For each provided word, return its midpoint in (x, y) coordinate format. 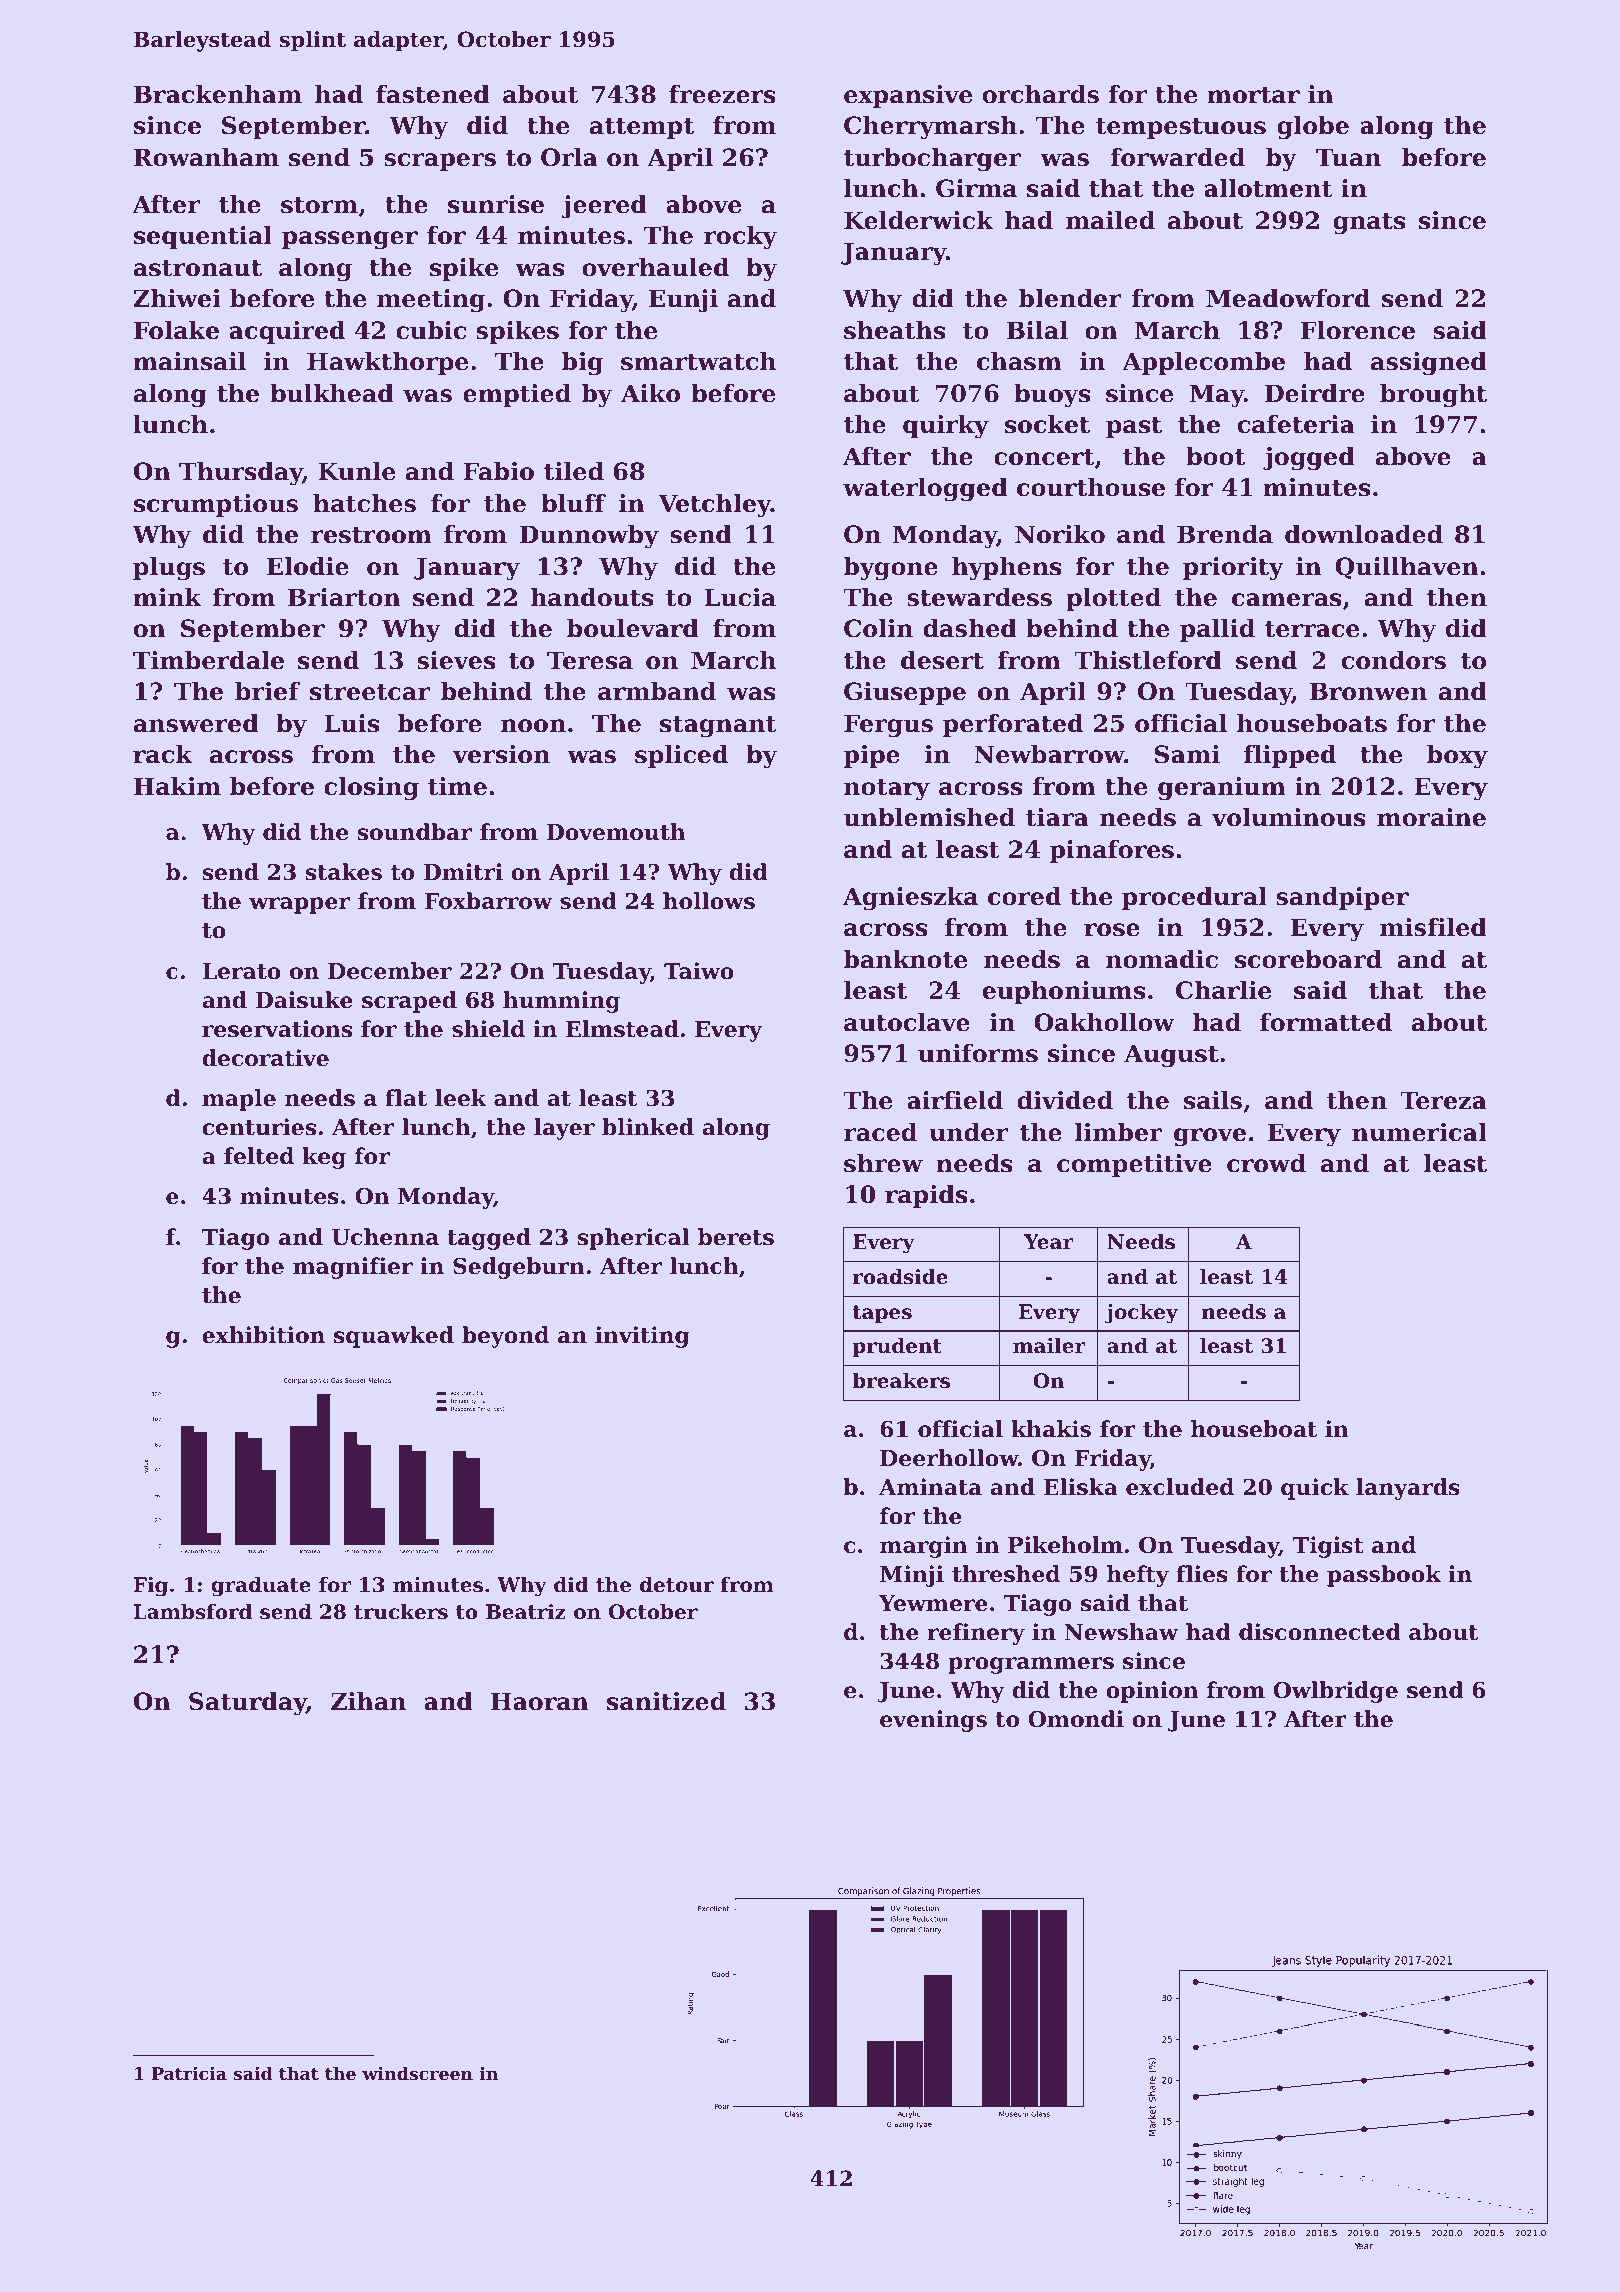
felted (259, 1156)
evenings (933, 1721)
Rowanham (206, 157)
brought (1433, 396)
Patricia (189, 2073)
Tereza (1443, 1100)
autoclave (907, 1022)
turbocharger (932, 160)
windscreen (417, 2073)
